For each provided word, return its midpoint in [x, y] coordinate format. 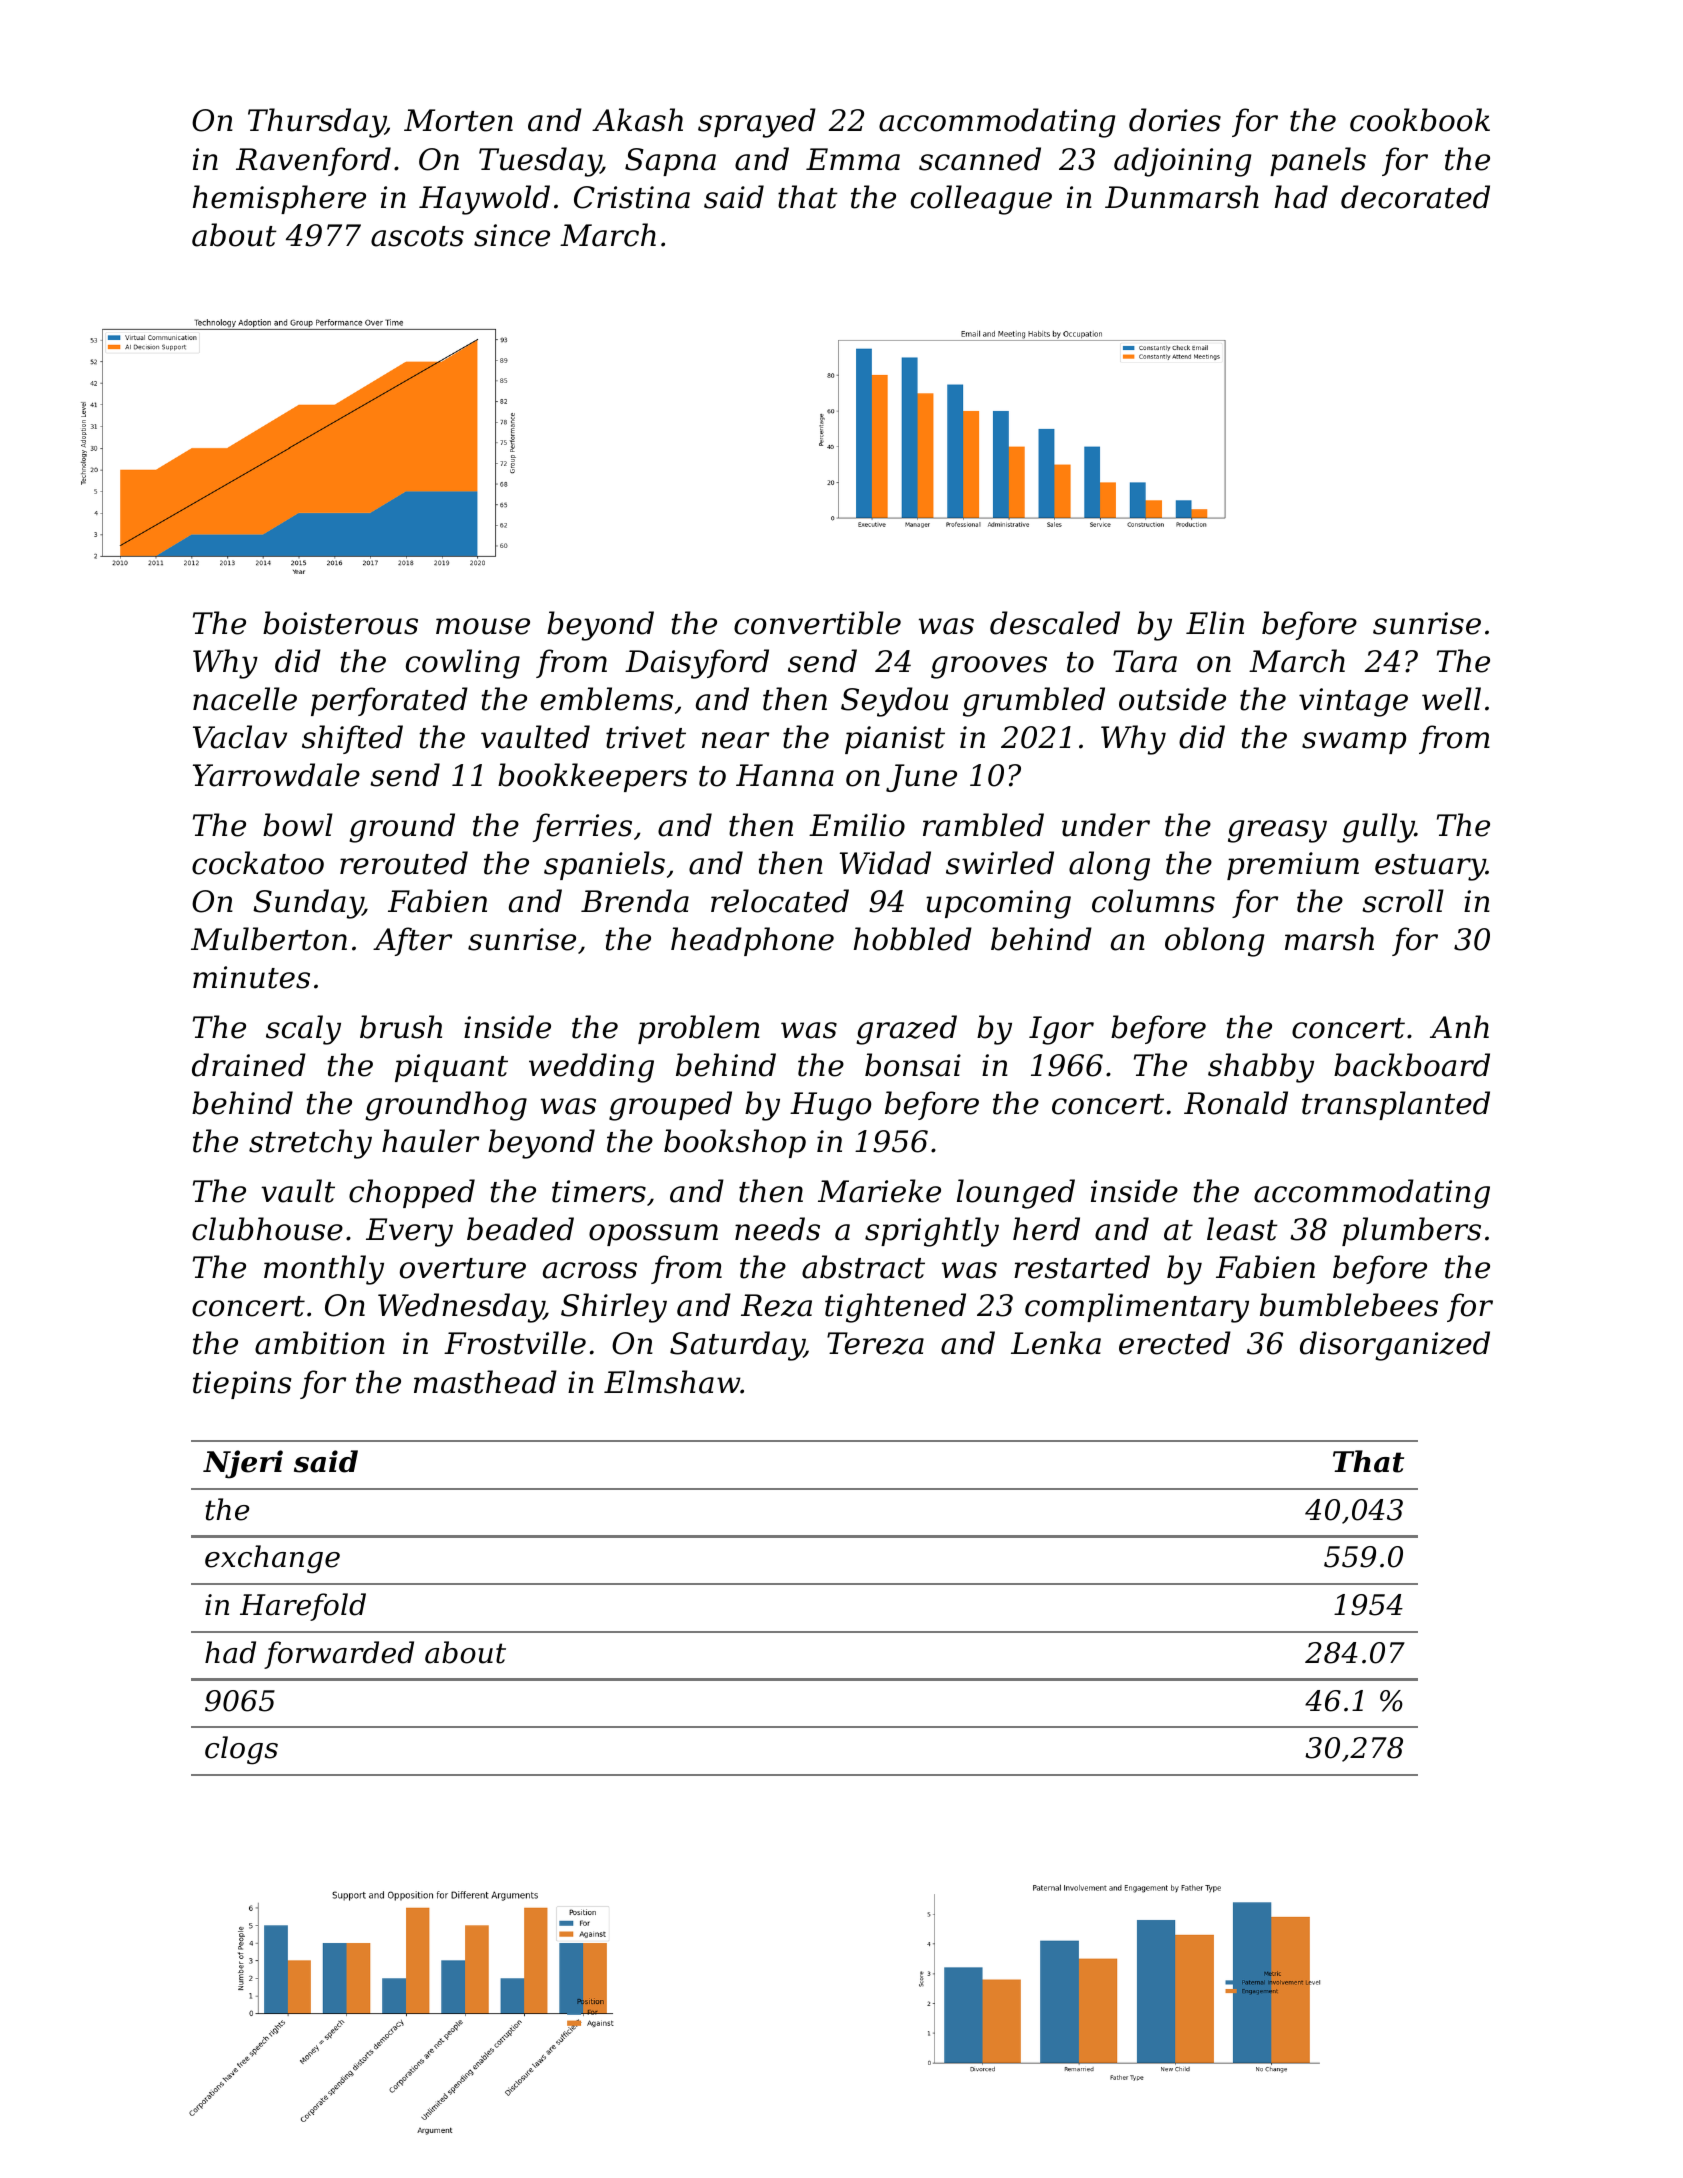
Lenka [1056, 1343]
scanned [980, 159]
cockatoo [258, 863]
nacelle [245, 699]
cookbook [1420, 120]
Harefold [303, 1607]
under [1106, 825]
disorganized [1395, 1346]
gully [1378, 828]
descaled [1055, 623]
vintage [1353, 702]
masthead [485, 1382]
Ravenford [313, 161]
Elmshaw [672, 1382]
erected [1175, 1343]
